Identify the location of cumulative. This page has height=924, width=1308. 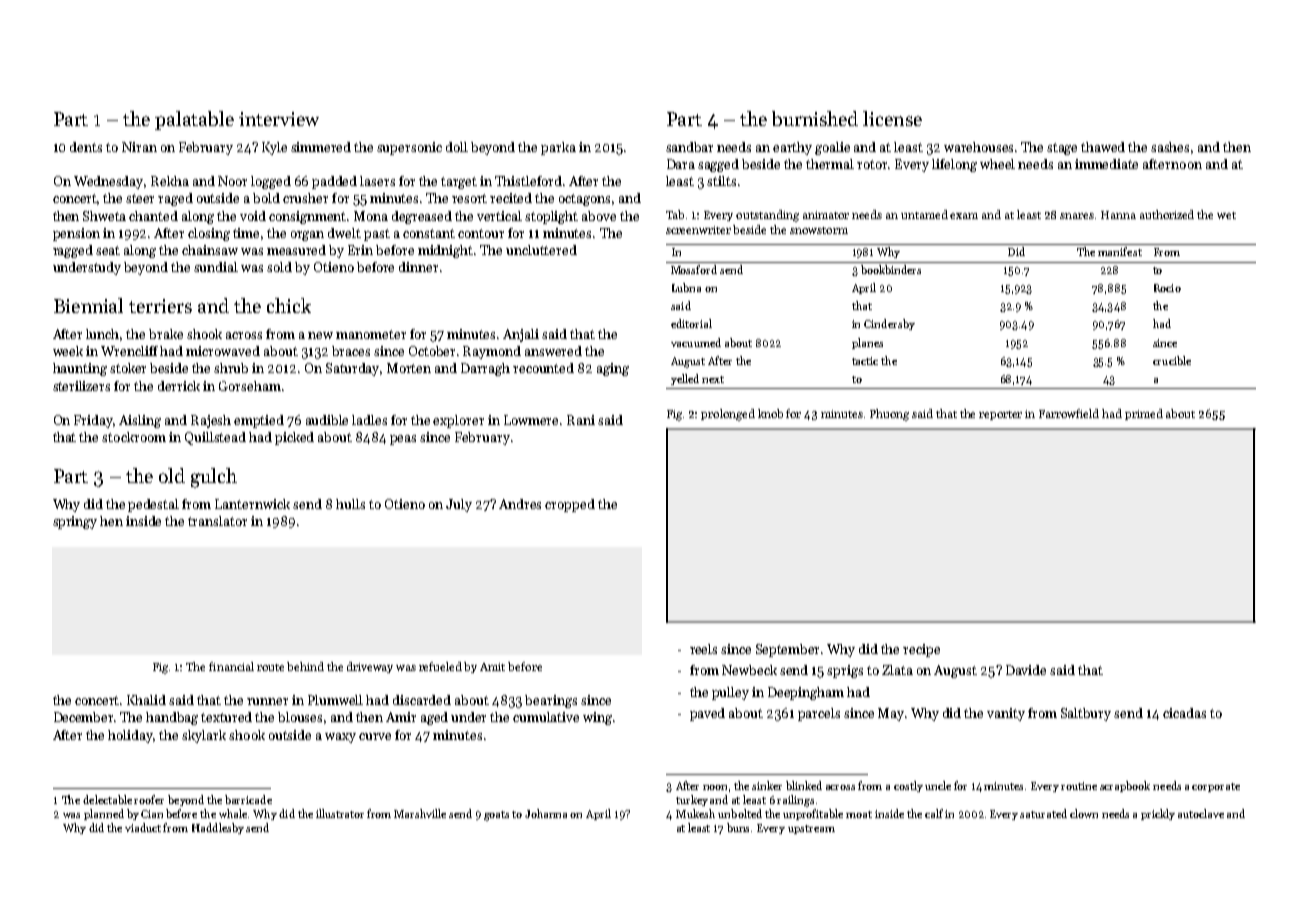
(546, 717).
